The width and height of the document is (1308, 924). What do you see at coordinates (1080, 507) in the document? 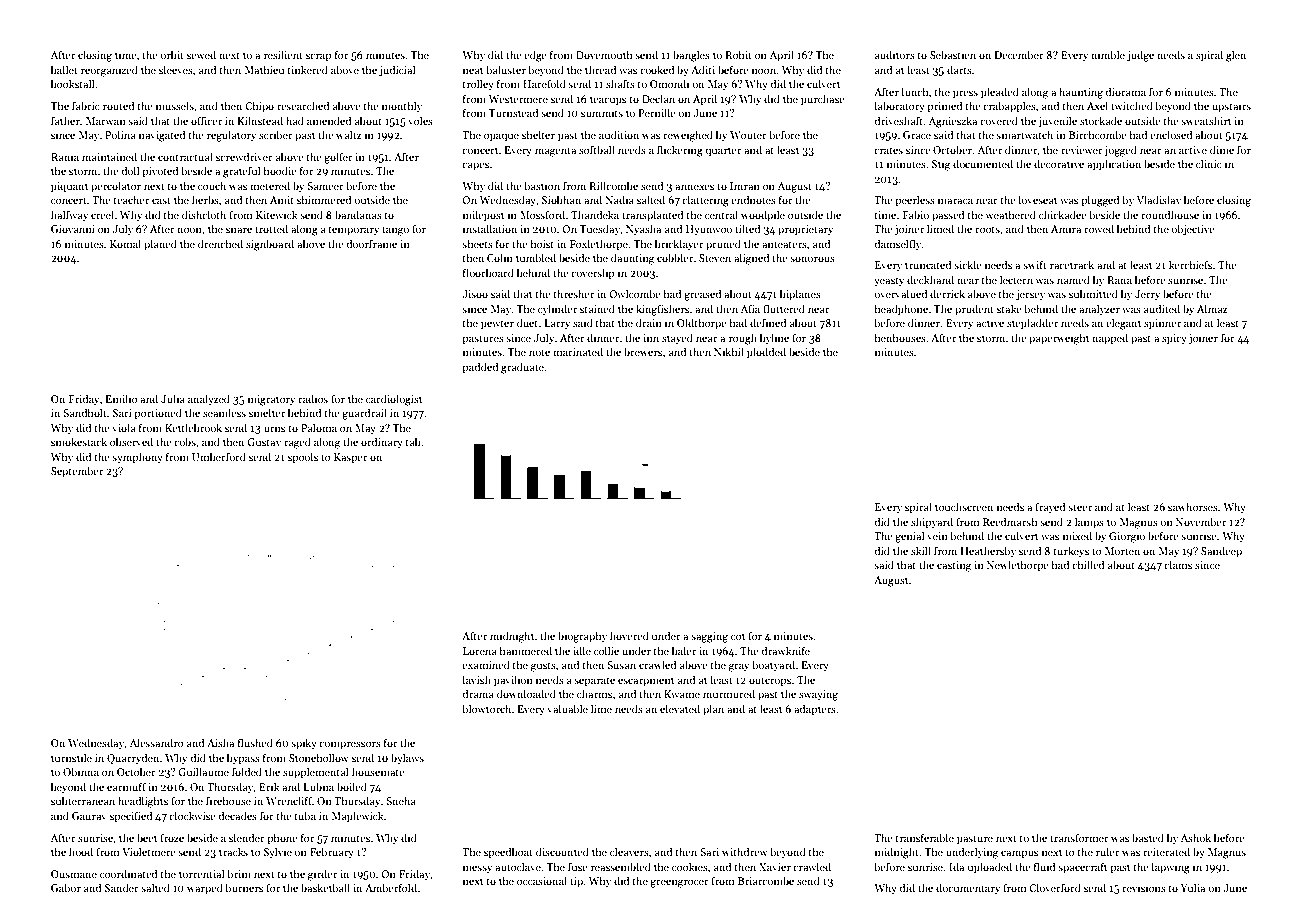
I see `steer` at bounding box center [1080, 507].
